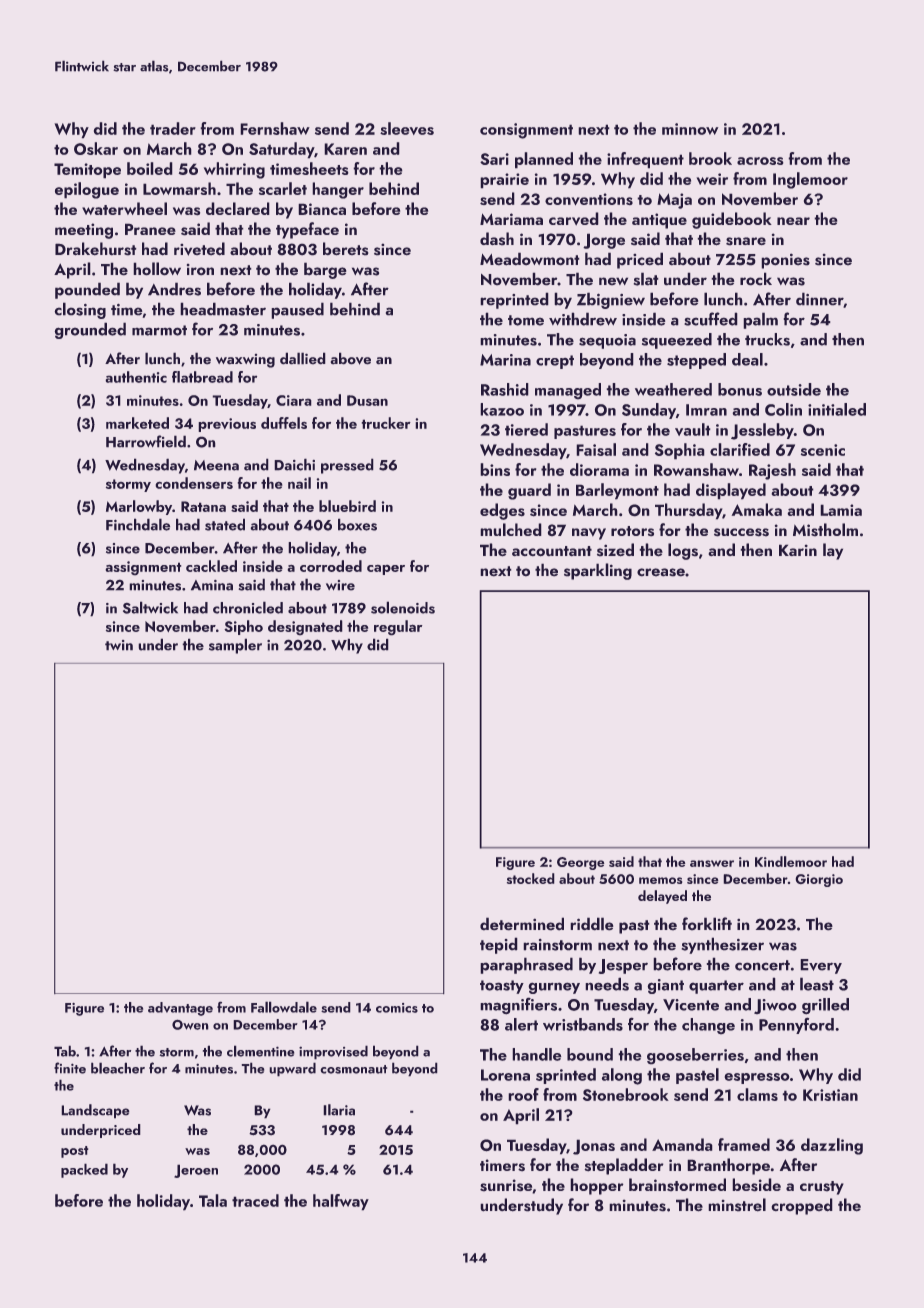 The width and height of the page is (924, 1308). I want to click on comics, so click(397, 1008).
